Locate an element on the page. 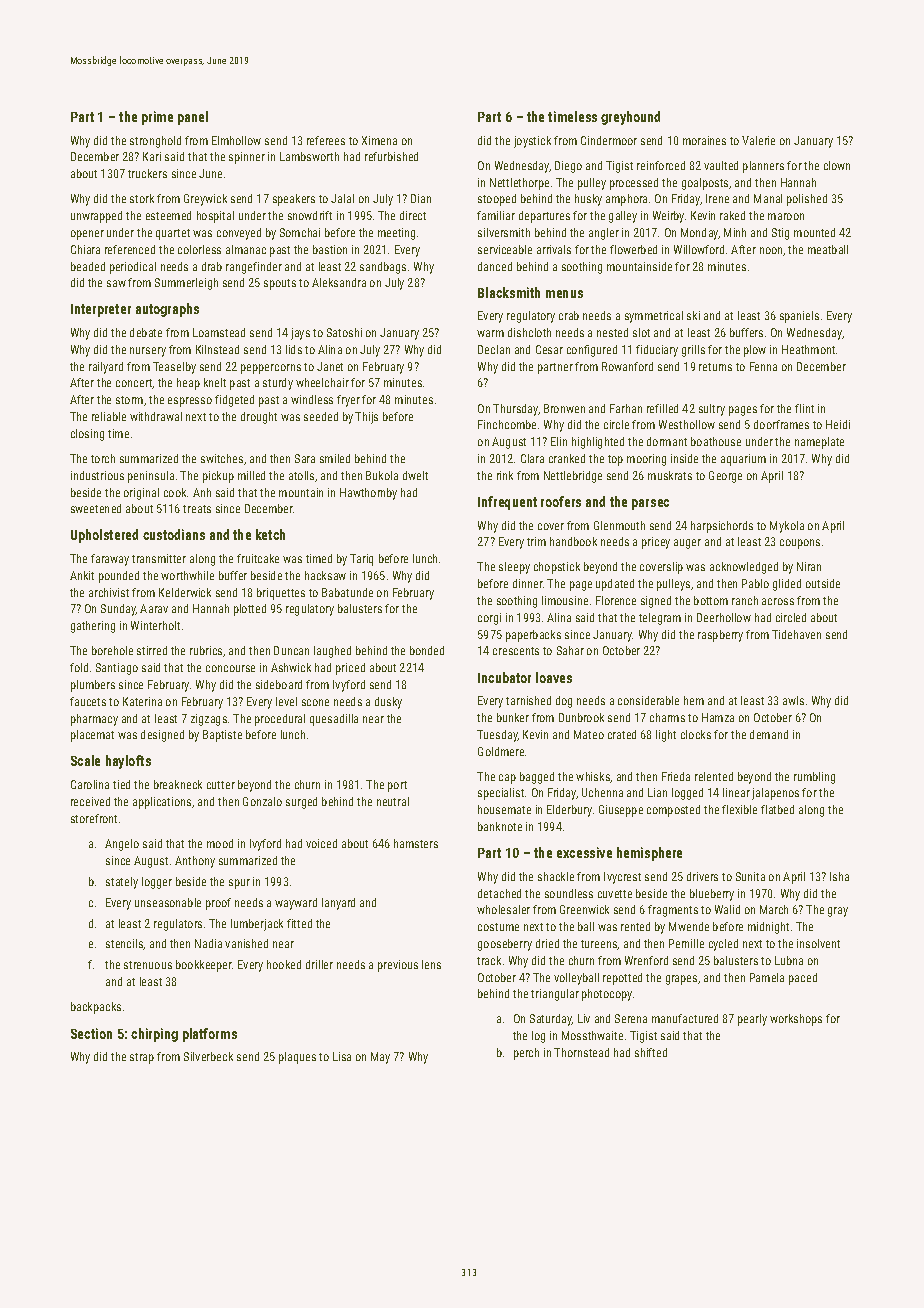  dusky is located at coordinates (388, 703).
